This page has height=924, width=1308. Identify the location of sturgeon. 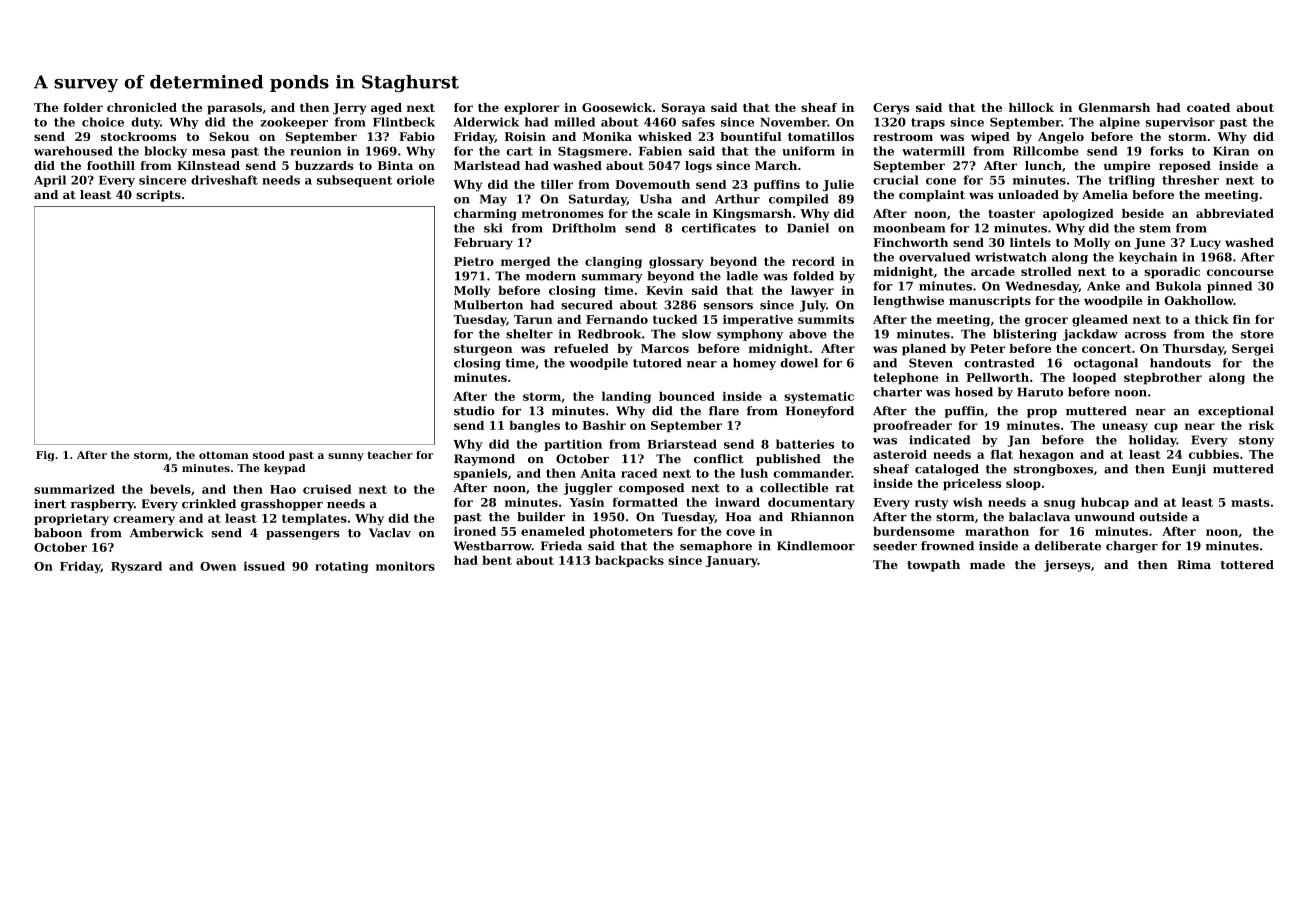
(483, 350).
